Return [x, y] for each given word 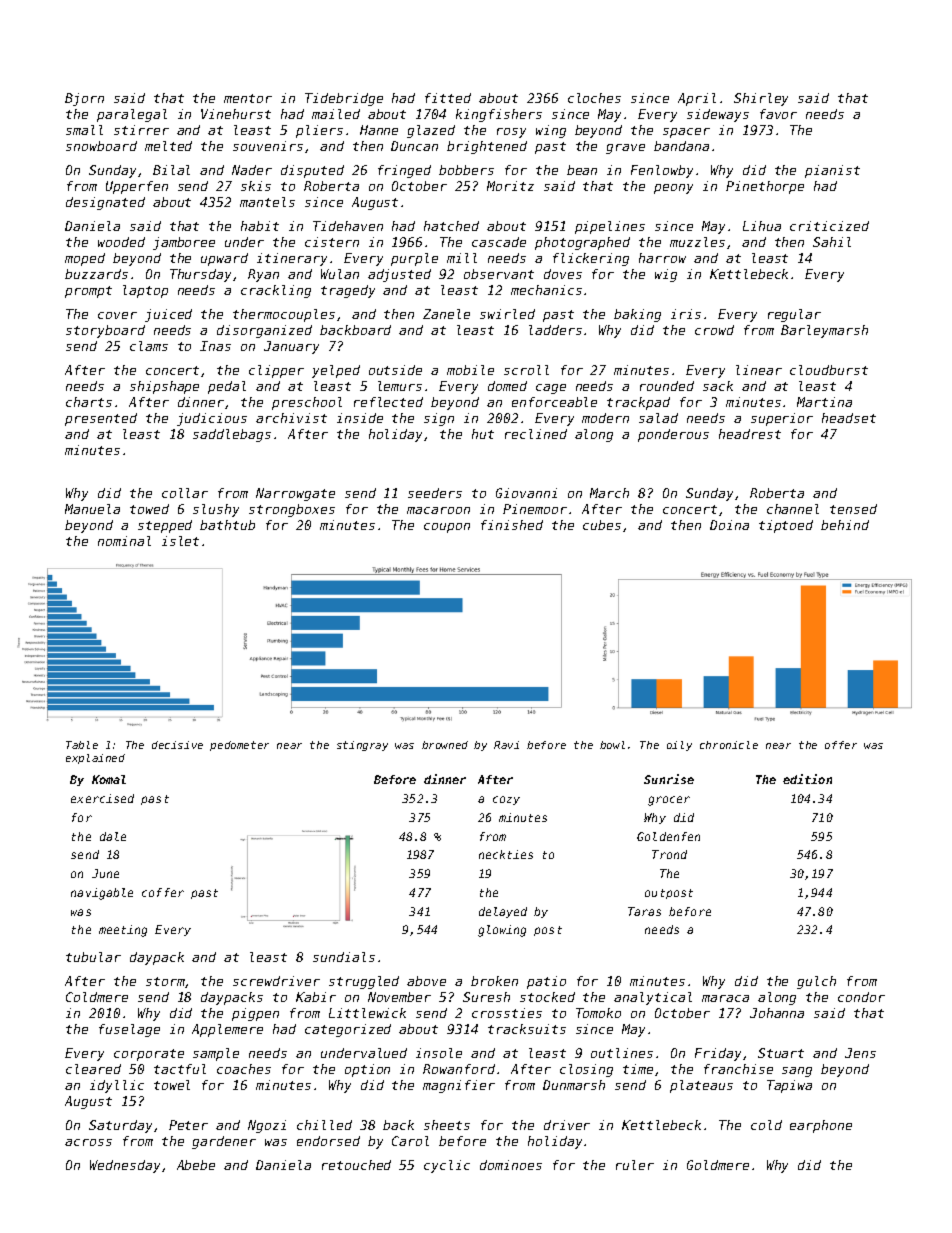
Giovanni [526, 493]
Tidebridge [344, 99]
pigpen [255, 1014]
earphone [821, 1126]
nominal [124, 541]
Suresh [486, 997]
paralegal [132, 115]
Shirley [761, 99]
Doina [729, 525]
